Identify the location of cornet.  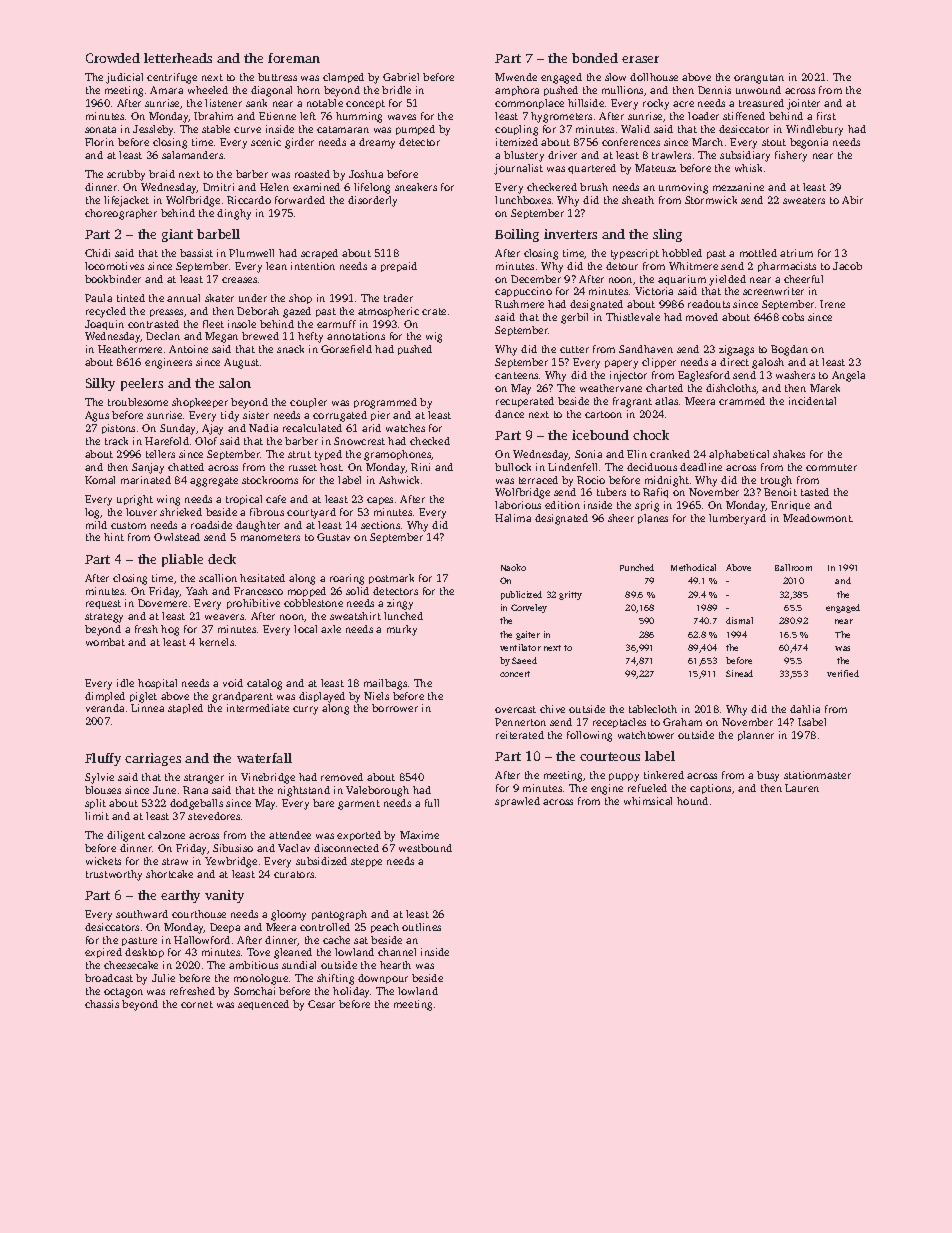
(197, 1004).
